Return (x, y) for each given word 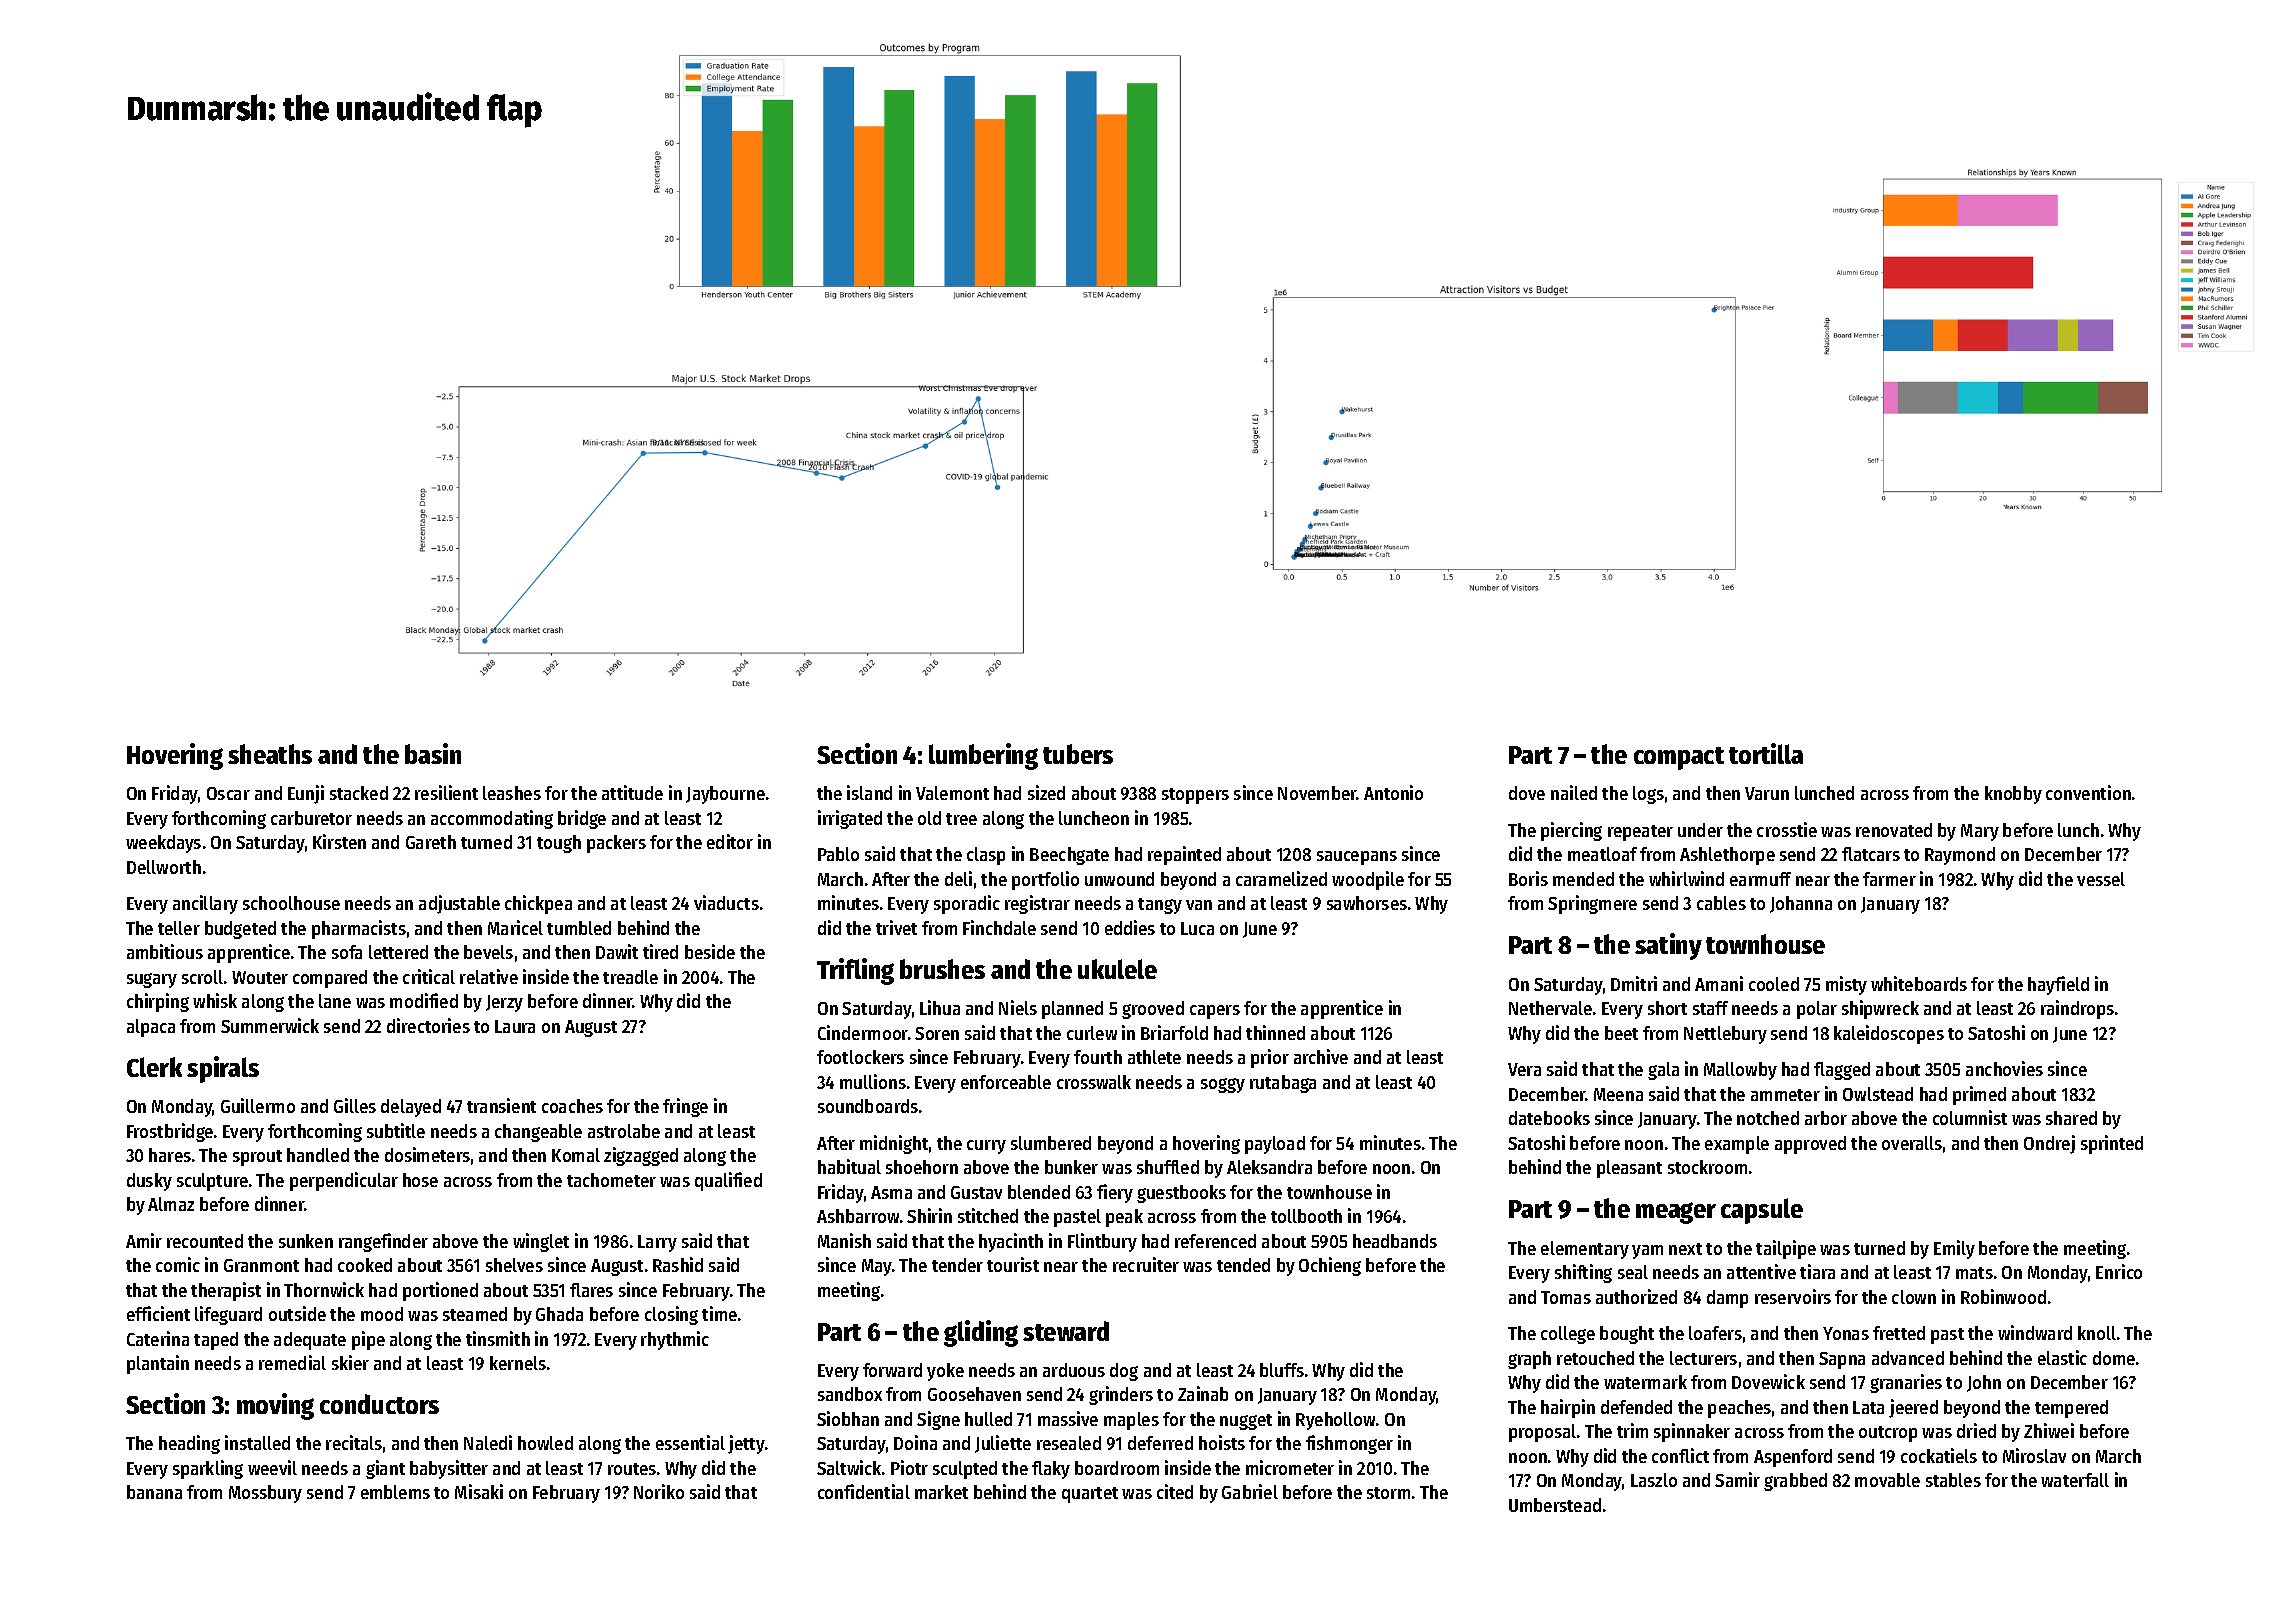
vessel (2101, 879)
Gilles (355, 1105)
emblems (395, 1492)
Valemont (952, 793)
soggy (1223, 1085)
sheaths (270, 754)
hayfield (2058, 985)
